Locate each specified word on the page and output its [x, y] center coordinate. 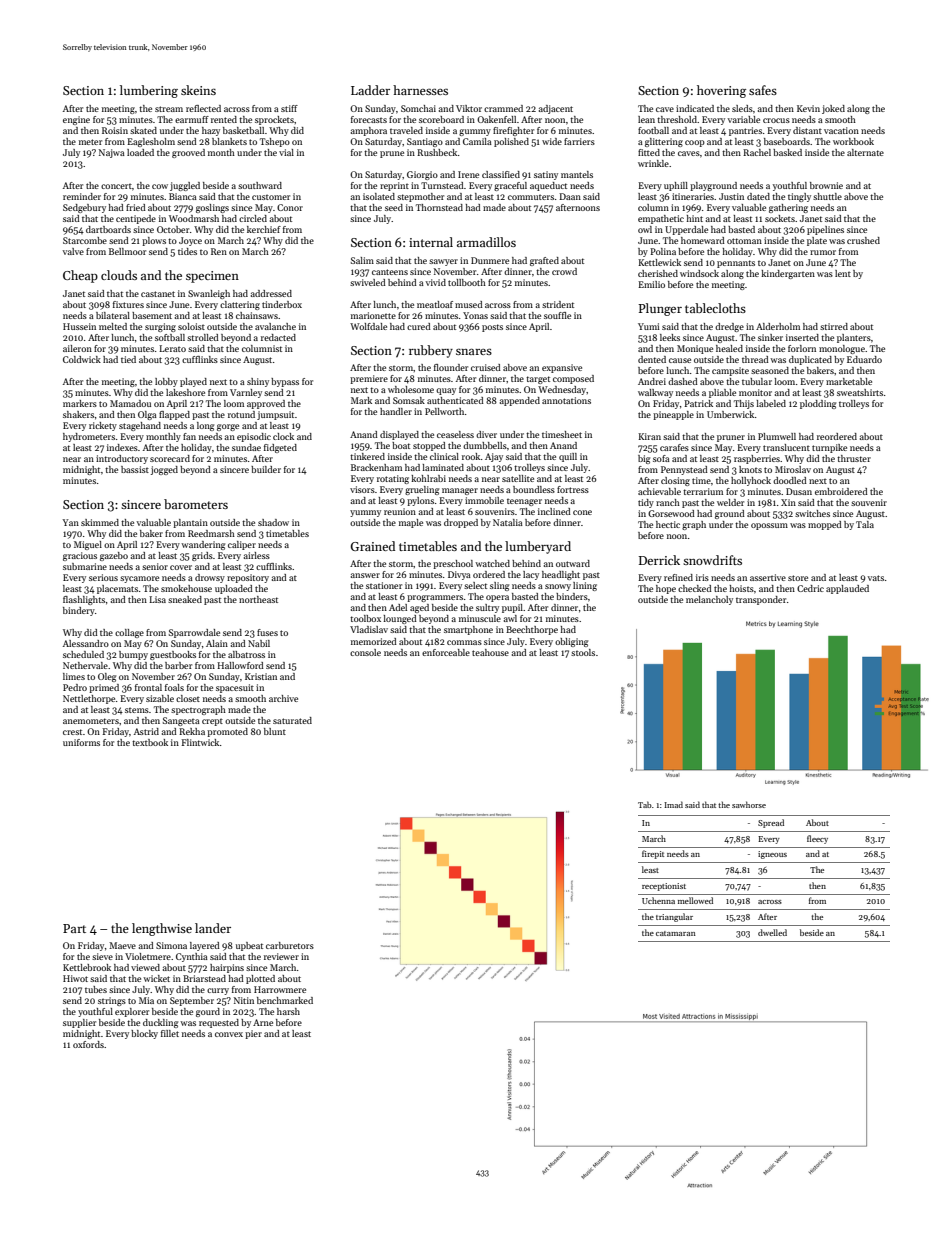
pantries [745, 131]
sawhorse [749, 804]
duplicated [810, 360]
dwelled [772, 932]
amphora [369, 131]
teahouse [490, 652]
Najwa [112, 153]
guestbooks [173, 655]
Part [74, 928]
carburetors [290, 945]
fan [189, 436]
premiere [369, 379]
